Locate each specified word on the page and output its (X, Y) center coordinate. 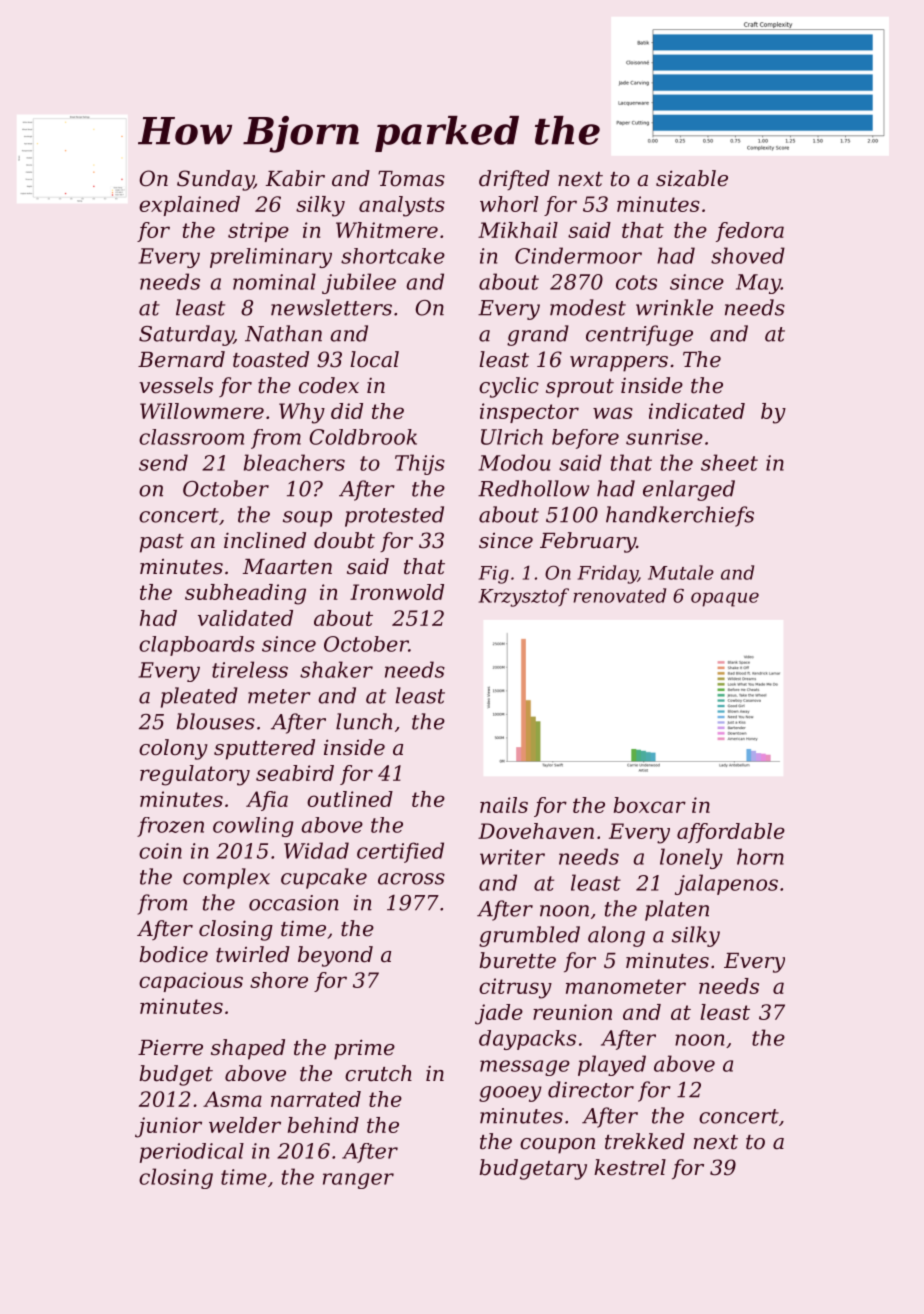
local (374, 359)
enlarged (689, 490)
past (162, 543)
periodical (192, 1153)
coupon (557, 1146)
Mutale (681, 572)
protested (394, 516)
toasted (271, 359)
